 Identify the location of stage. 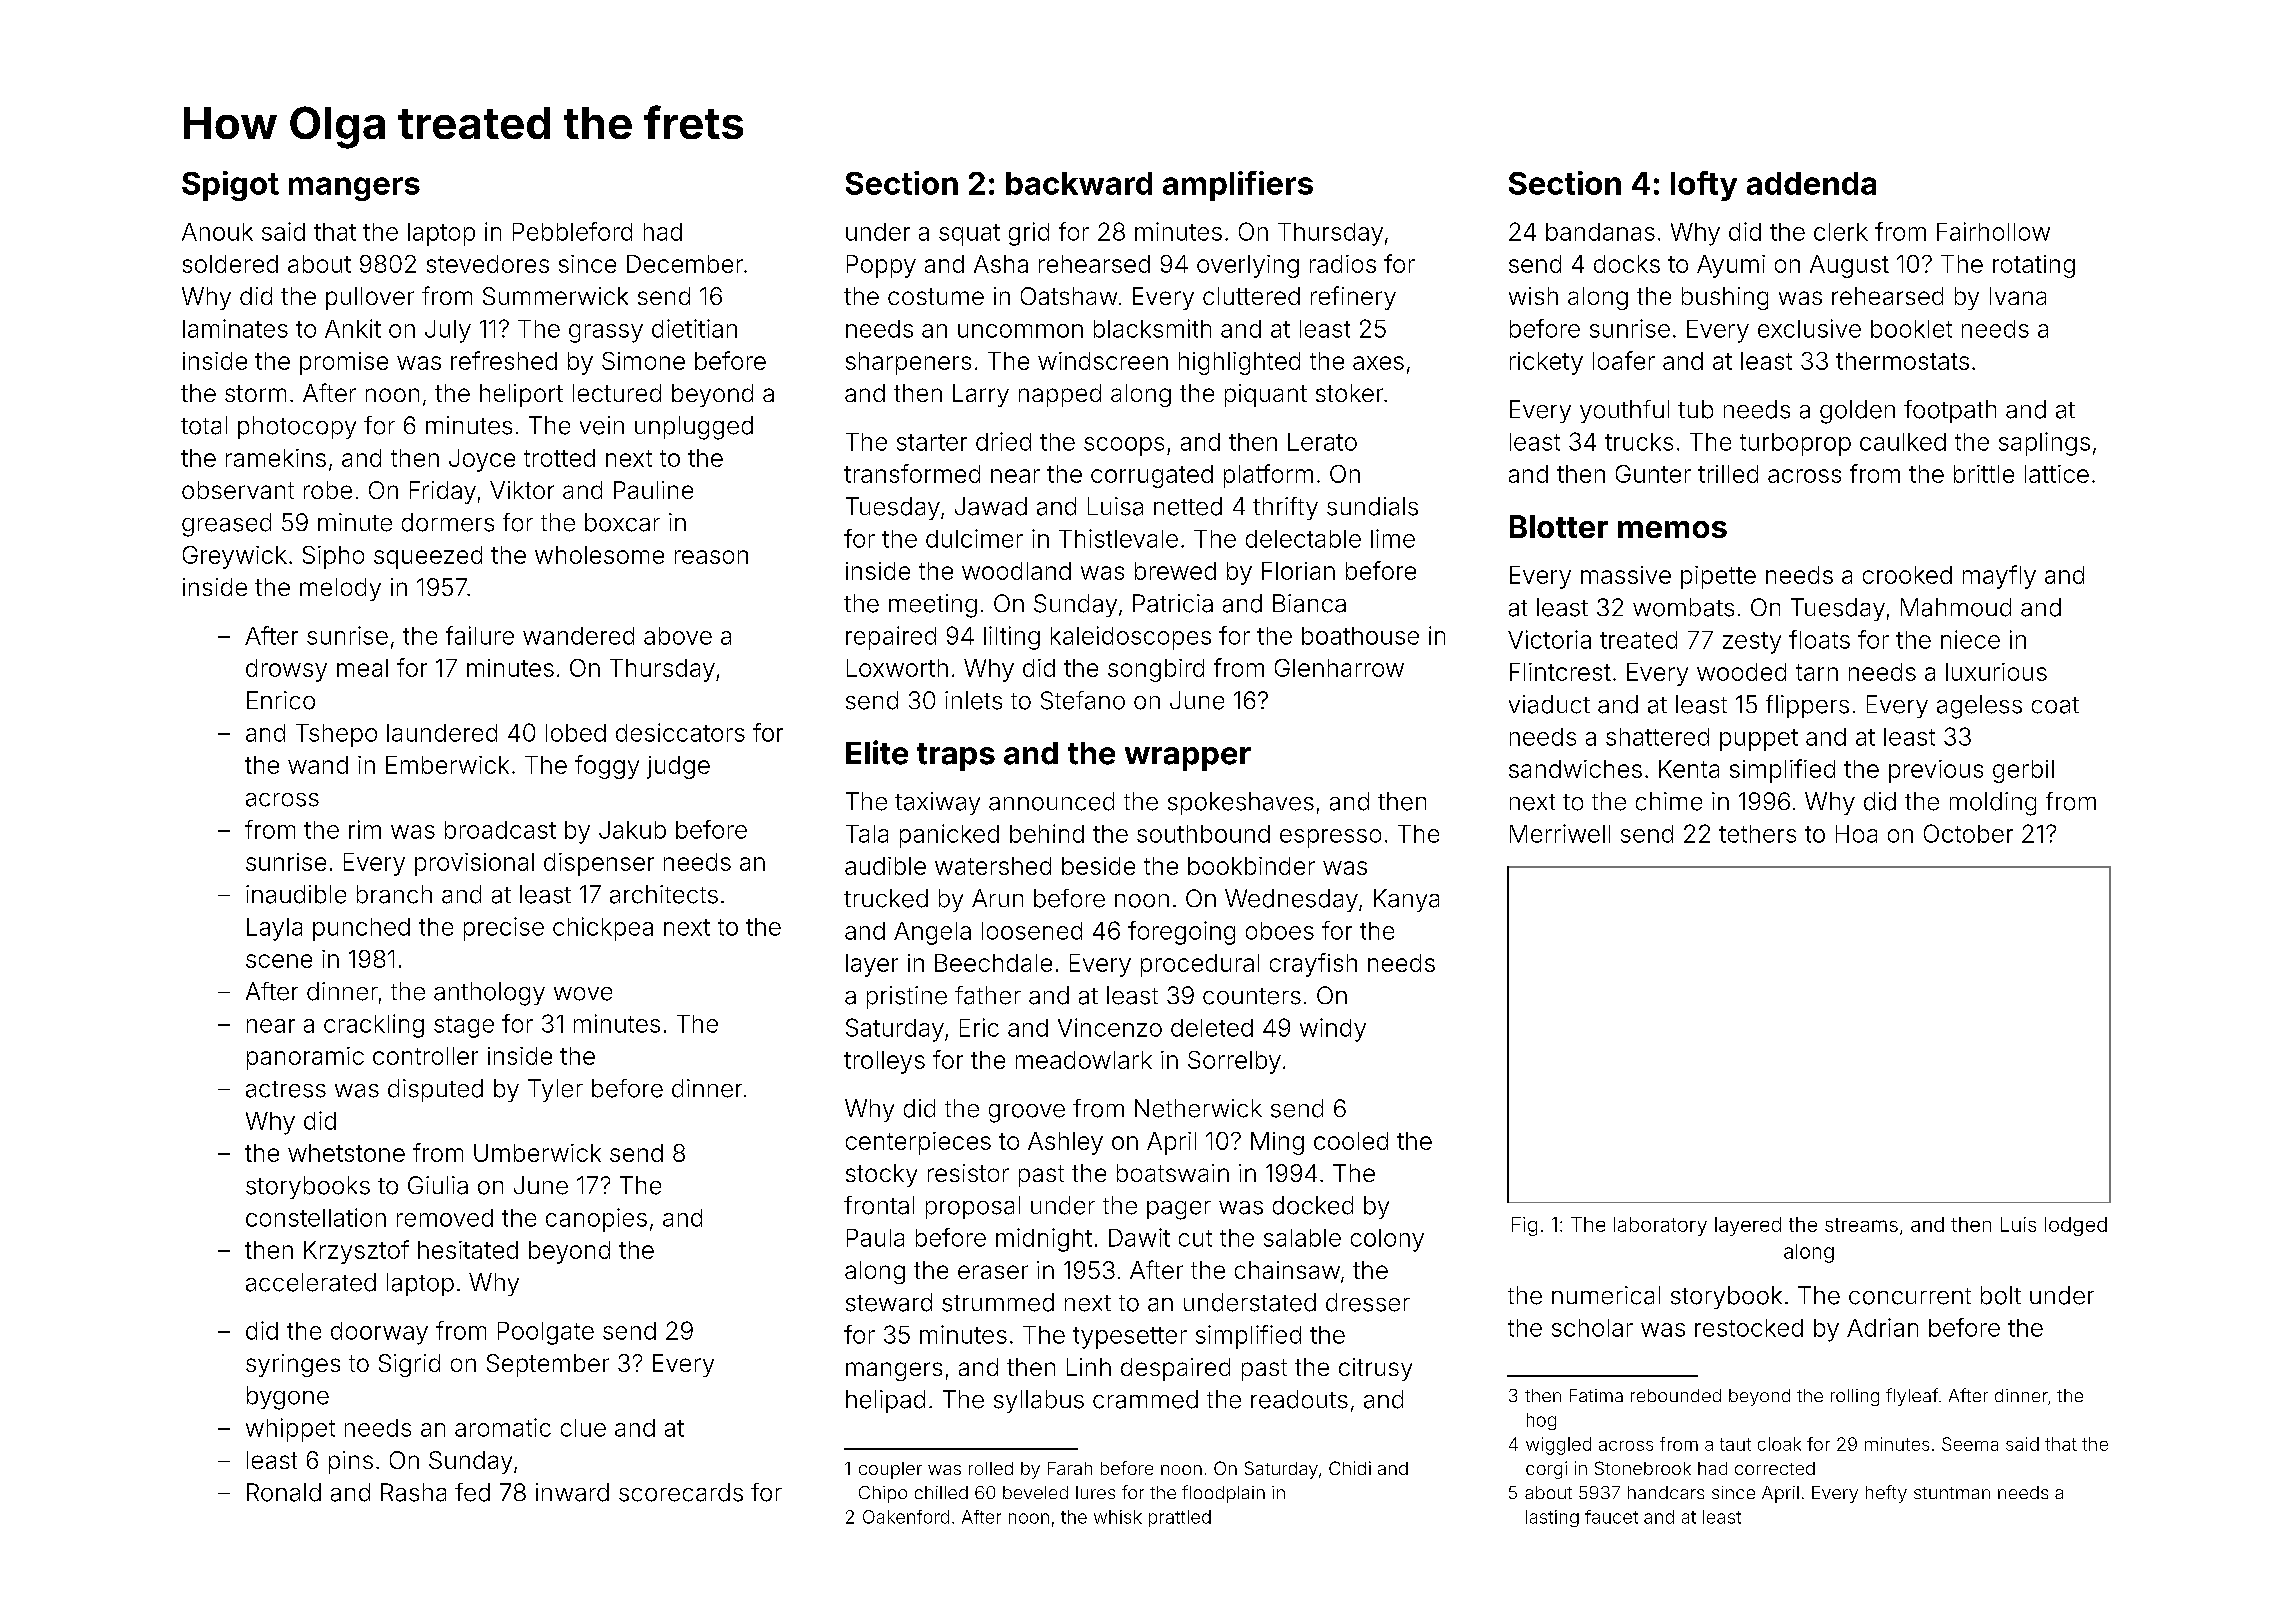
(464, 1027).
